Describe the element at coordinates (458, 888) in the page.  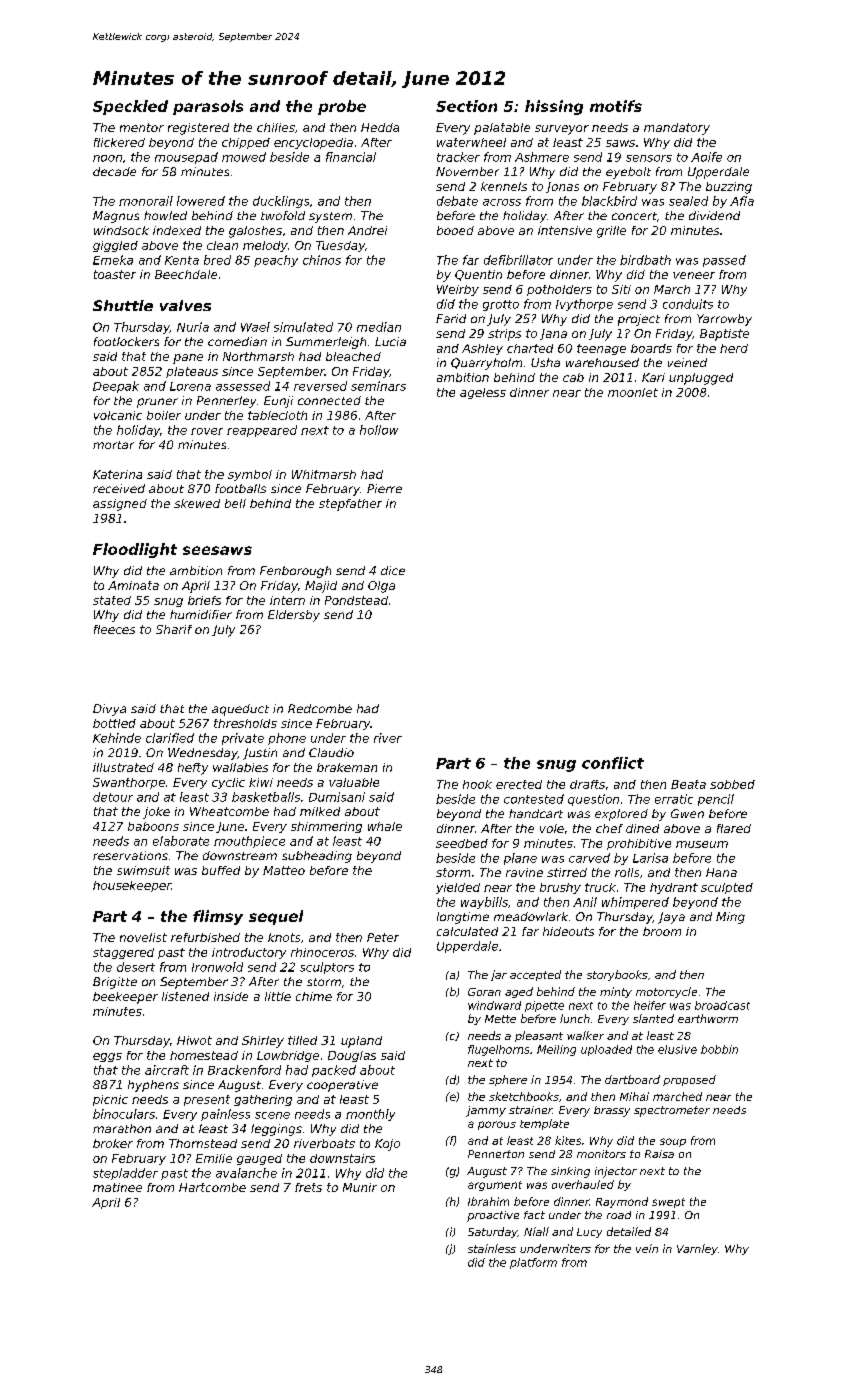
I see `yielded` at that location.
